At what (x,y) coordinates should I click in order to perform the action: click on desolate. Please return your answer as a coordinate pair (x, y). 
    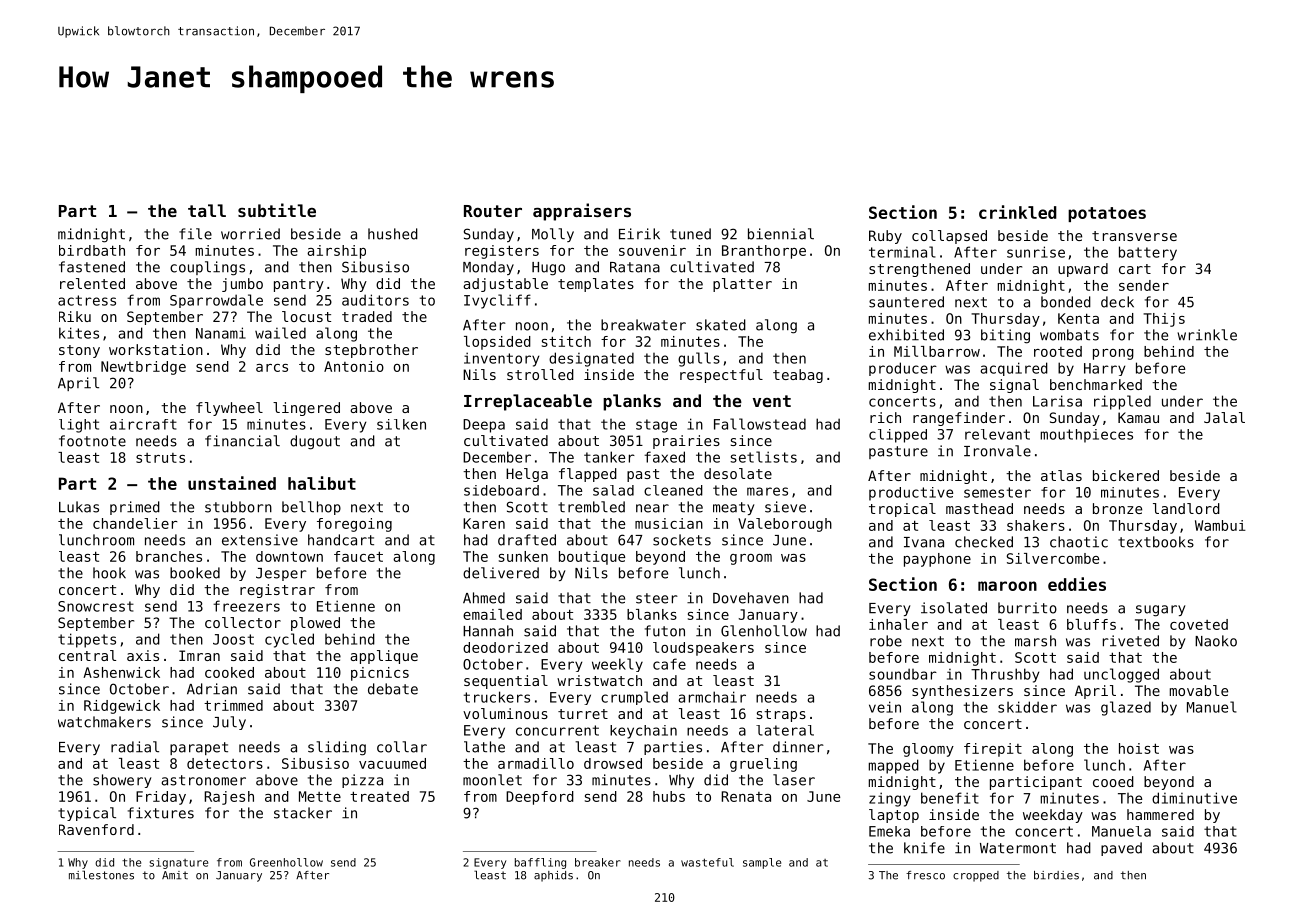
    Looking at the image, I should click on (738, 473).
